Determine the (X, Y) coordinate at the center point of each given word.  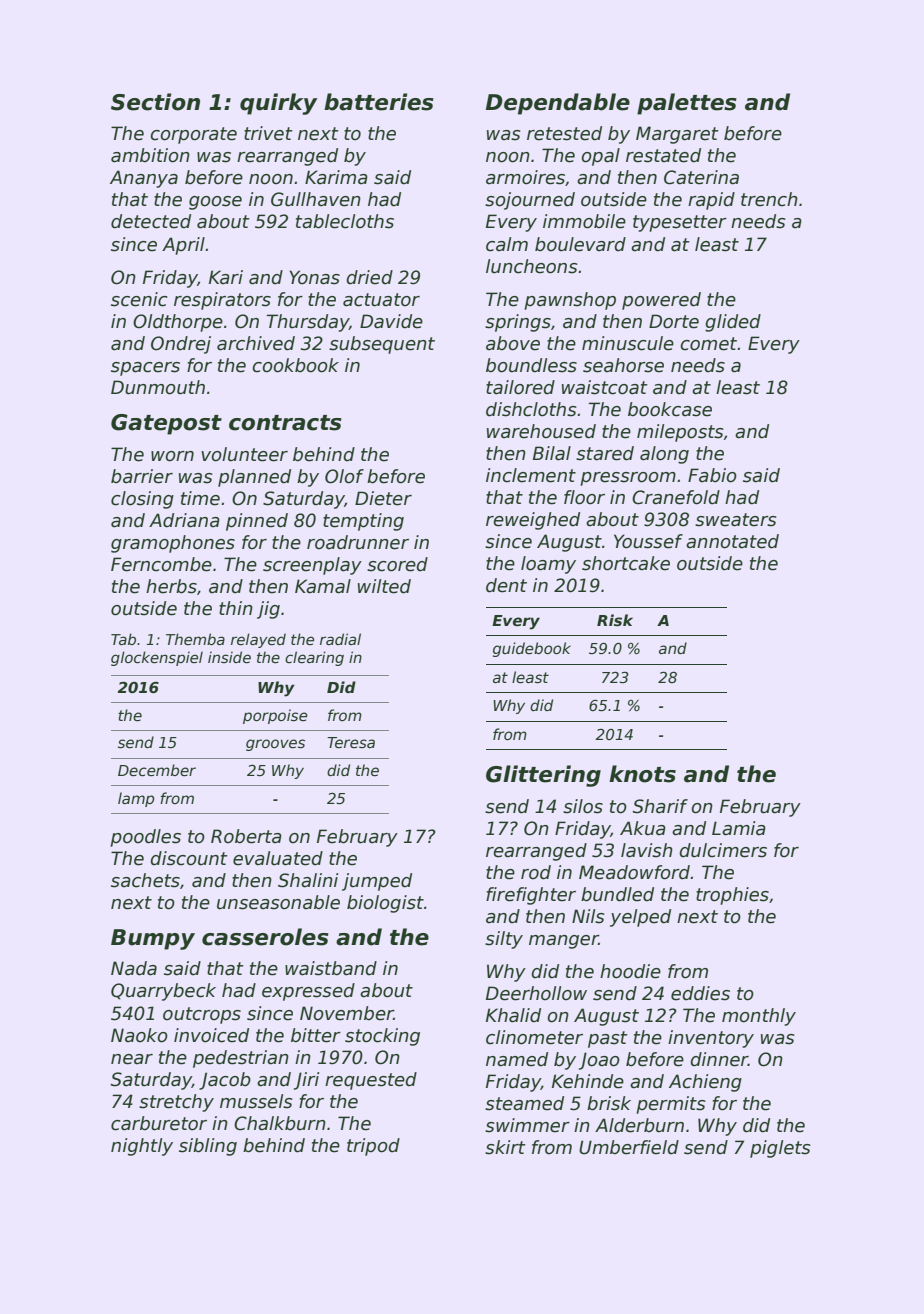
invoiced (211, 1035)
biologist (385, 904)
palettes (687, 104)
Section (155, 102)
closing (142, 500)
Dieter (383, 498)
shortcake (626, 563)
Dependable (558, 104)
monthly (759, 1017)
